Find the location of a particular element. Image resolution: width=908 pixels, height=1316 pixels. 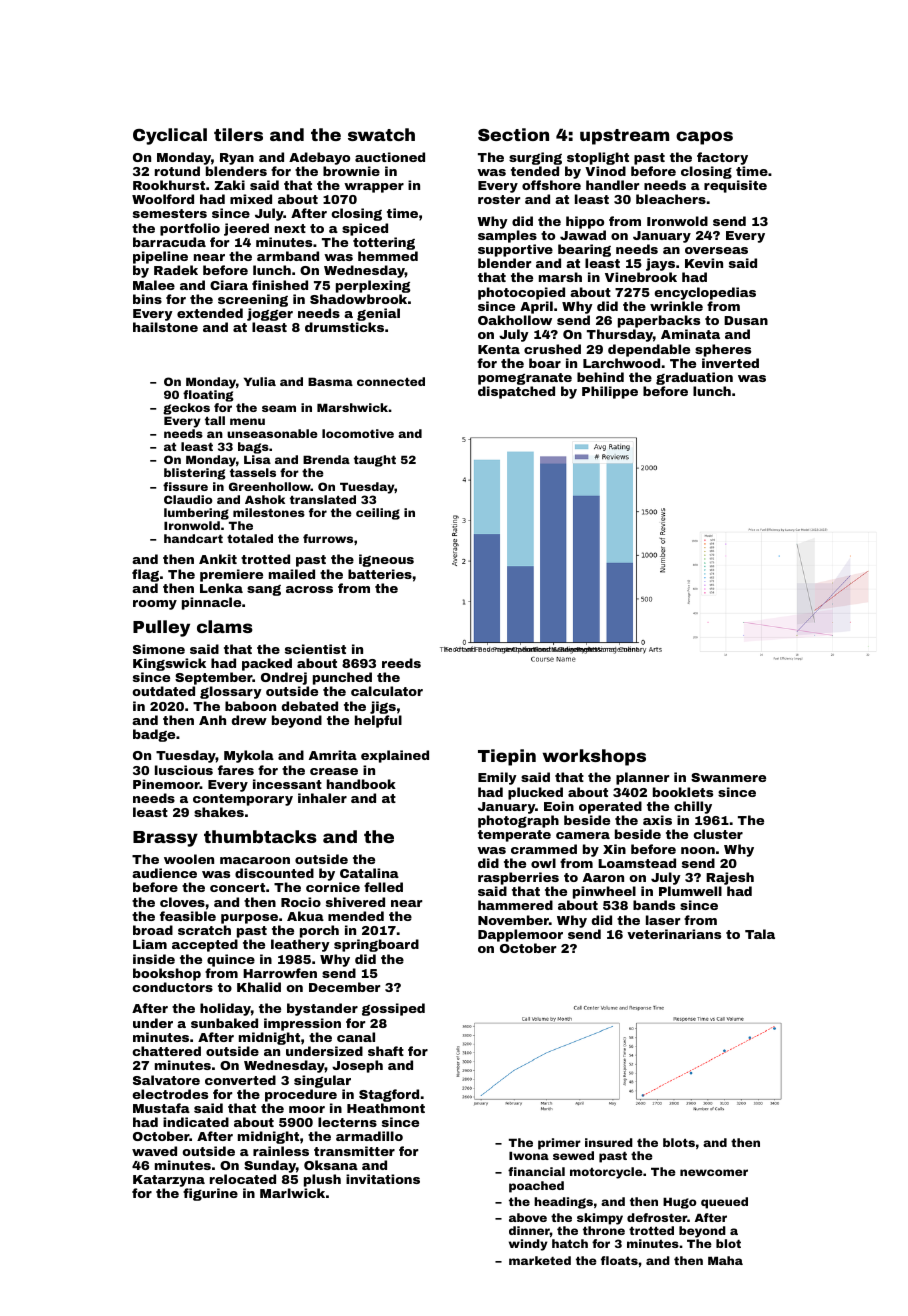

Dusan is located at coordinates (746, 320).
